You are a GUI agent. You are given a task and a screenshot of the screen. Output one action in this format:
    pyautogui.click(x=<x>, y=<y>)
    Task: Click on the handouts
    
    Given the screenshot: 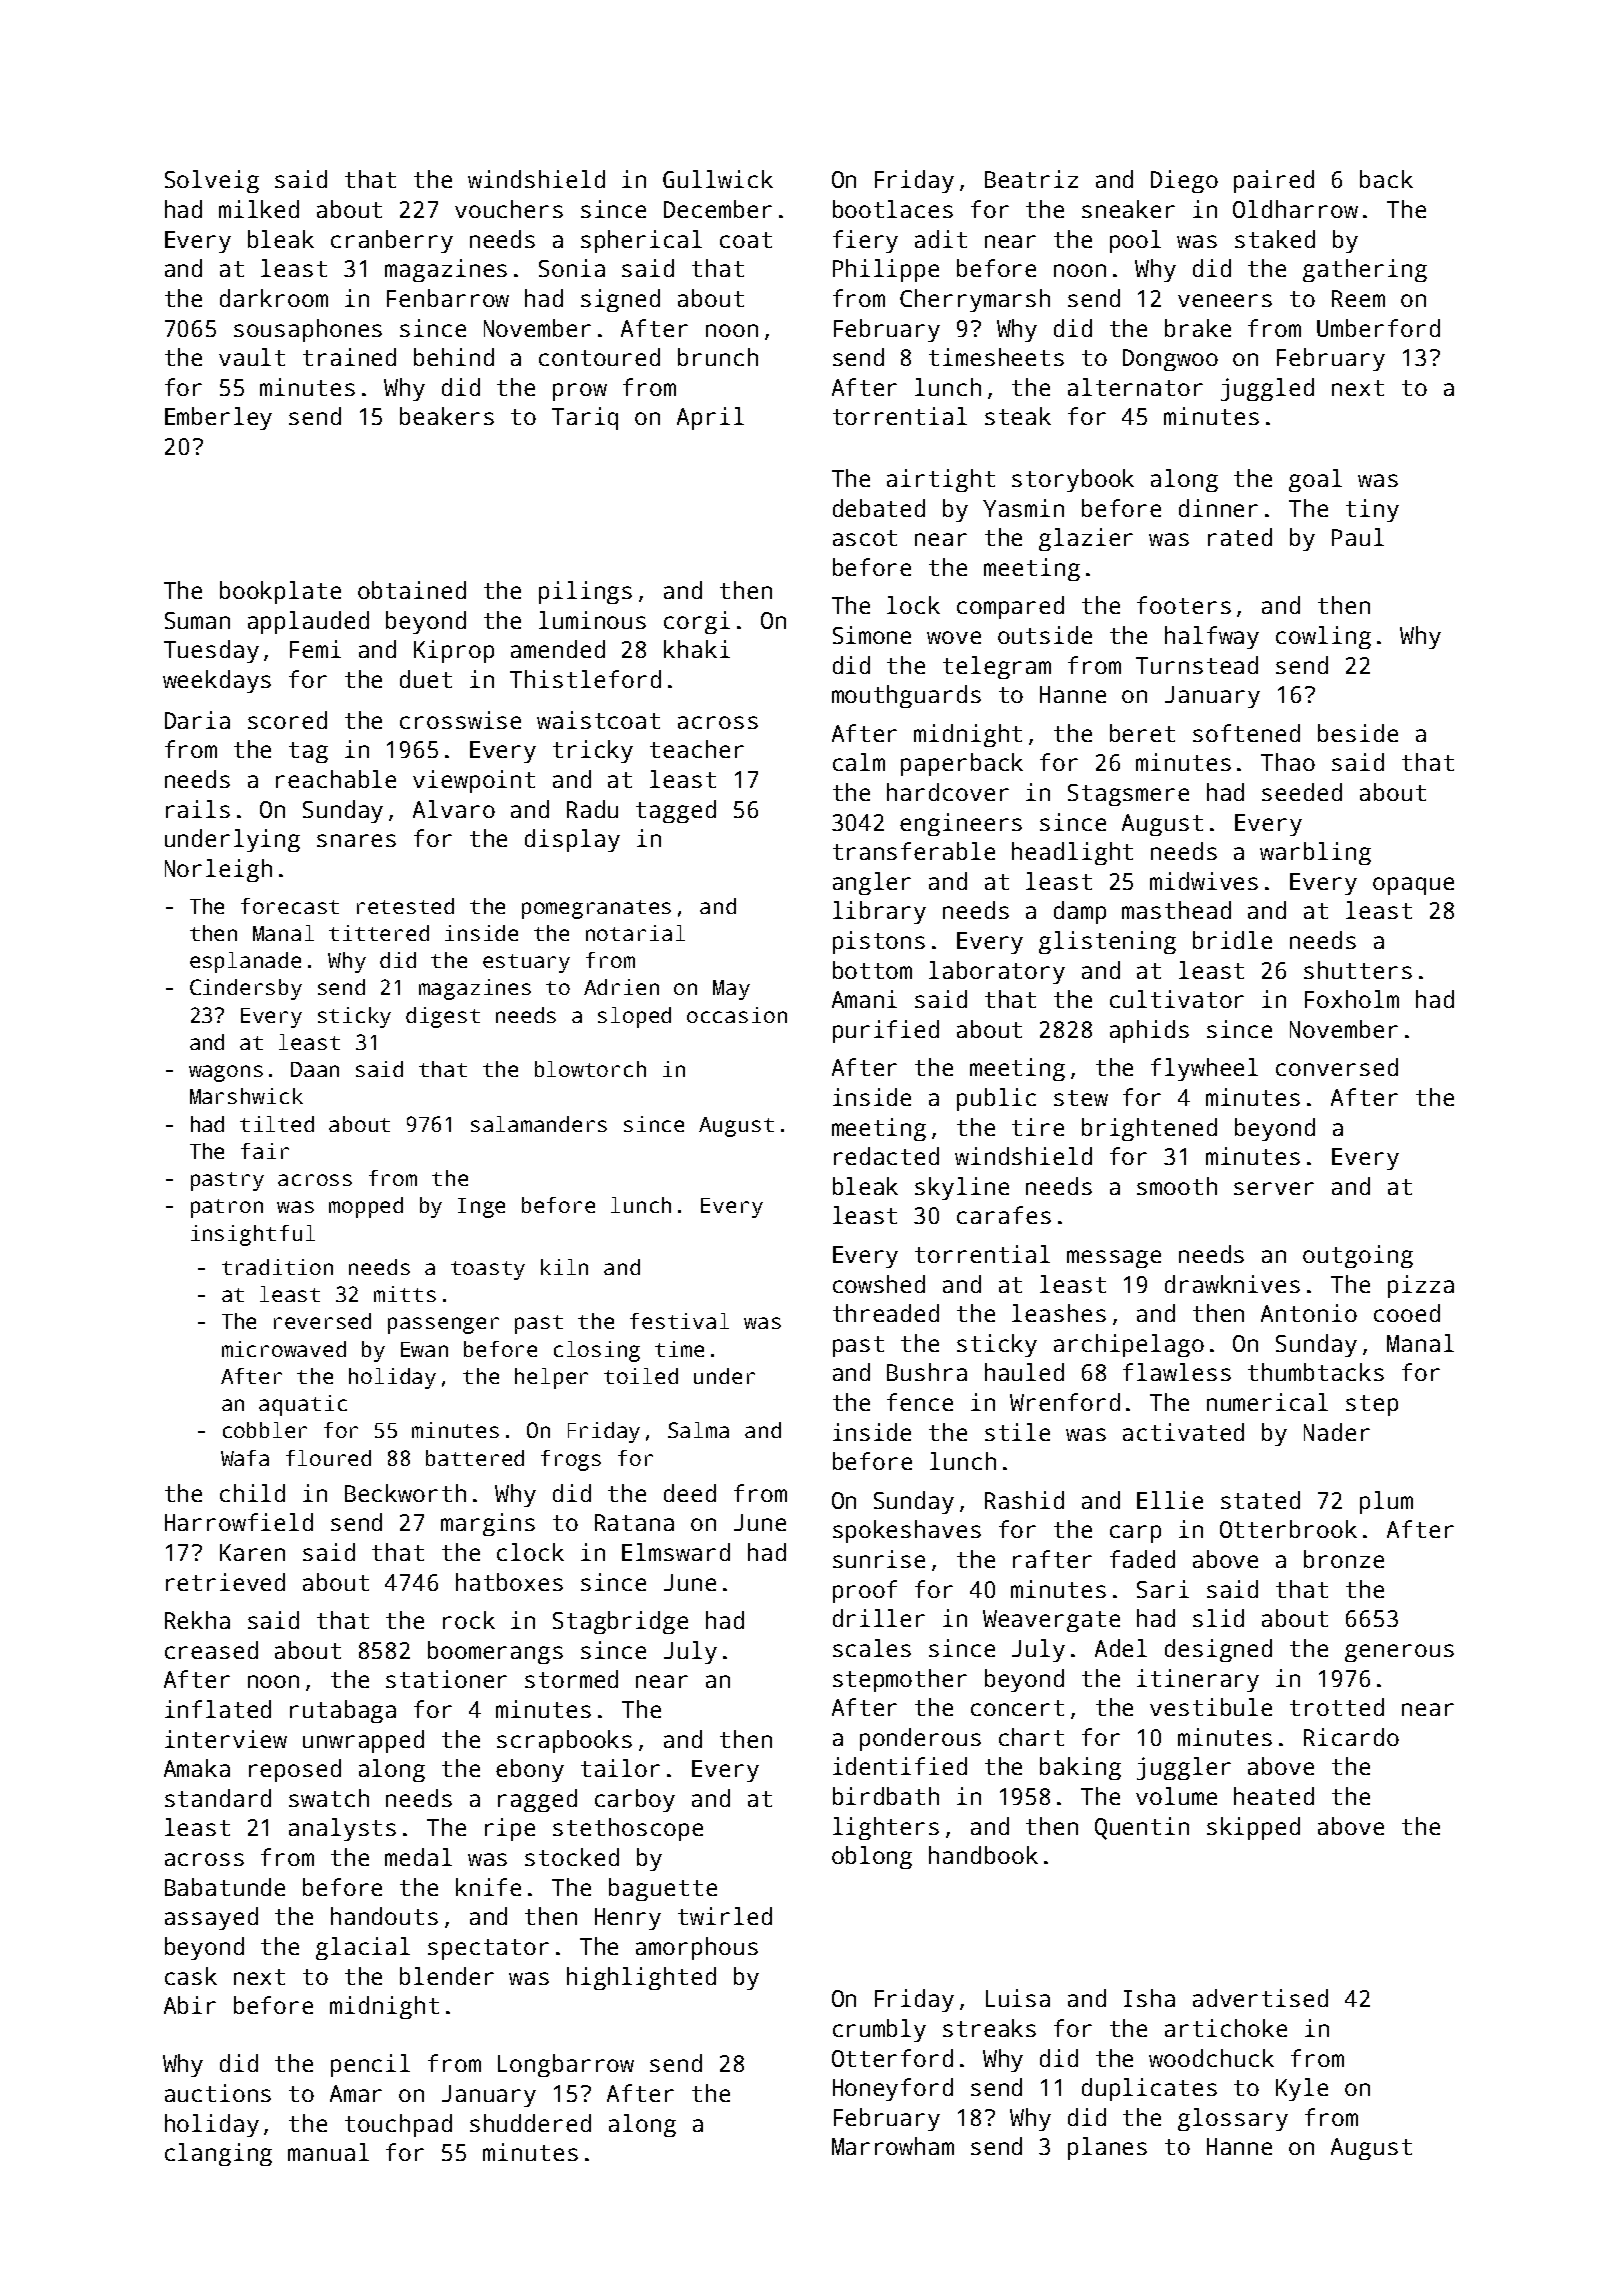 What is the action you would take?
    pyautogui.click(x=384, y=1916)
